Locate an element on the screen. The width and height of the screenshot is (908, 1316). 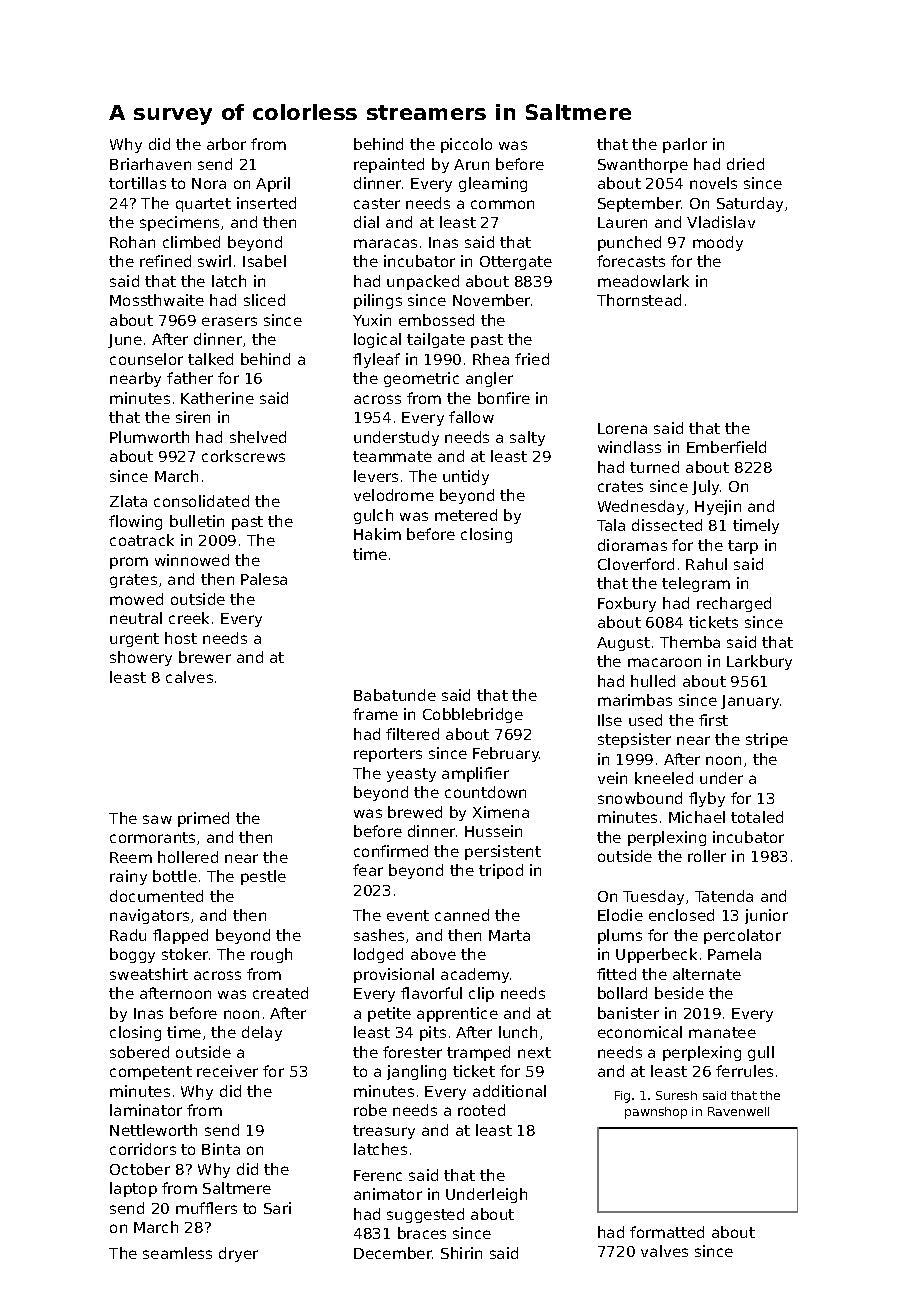
Emberfield is located at coordinates (726, 447).
